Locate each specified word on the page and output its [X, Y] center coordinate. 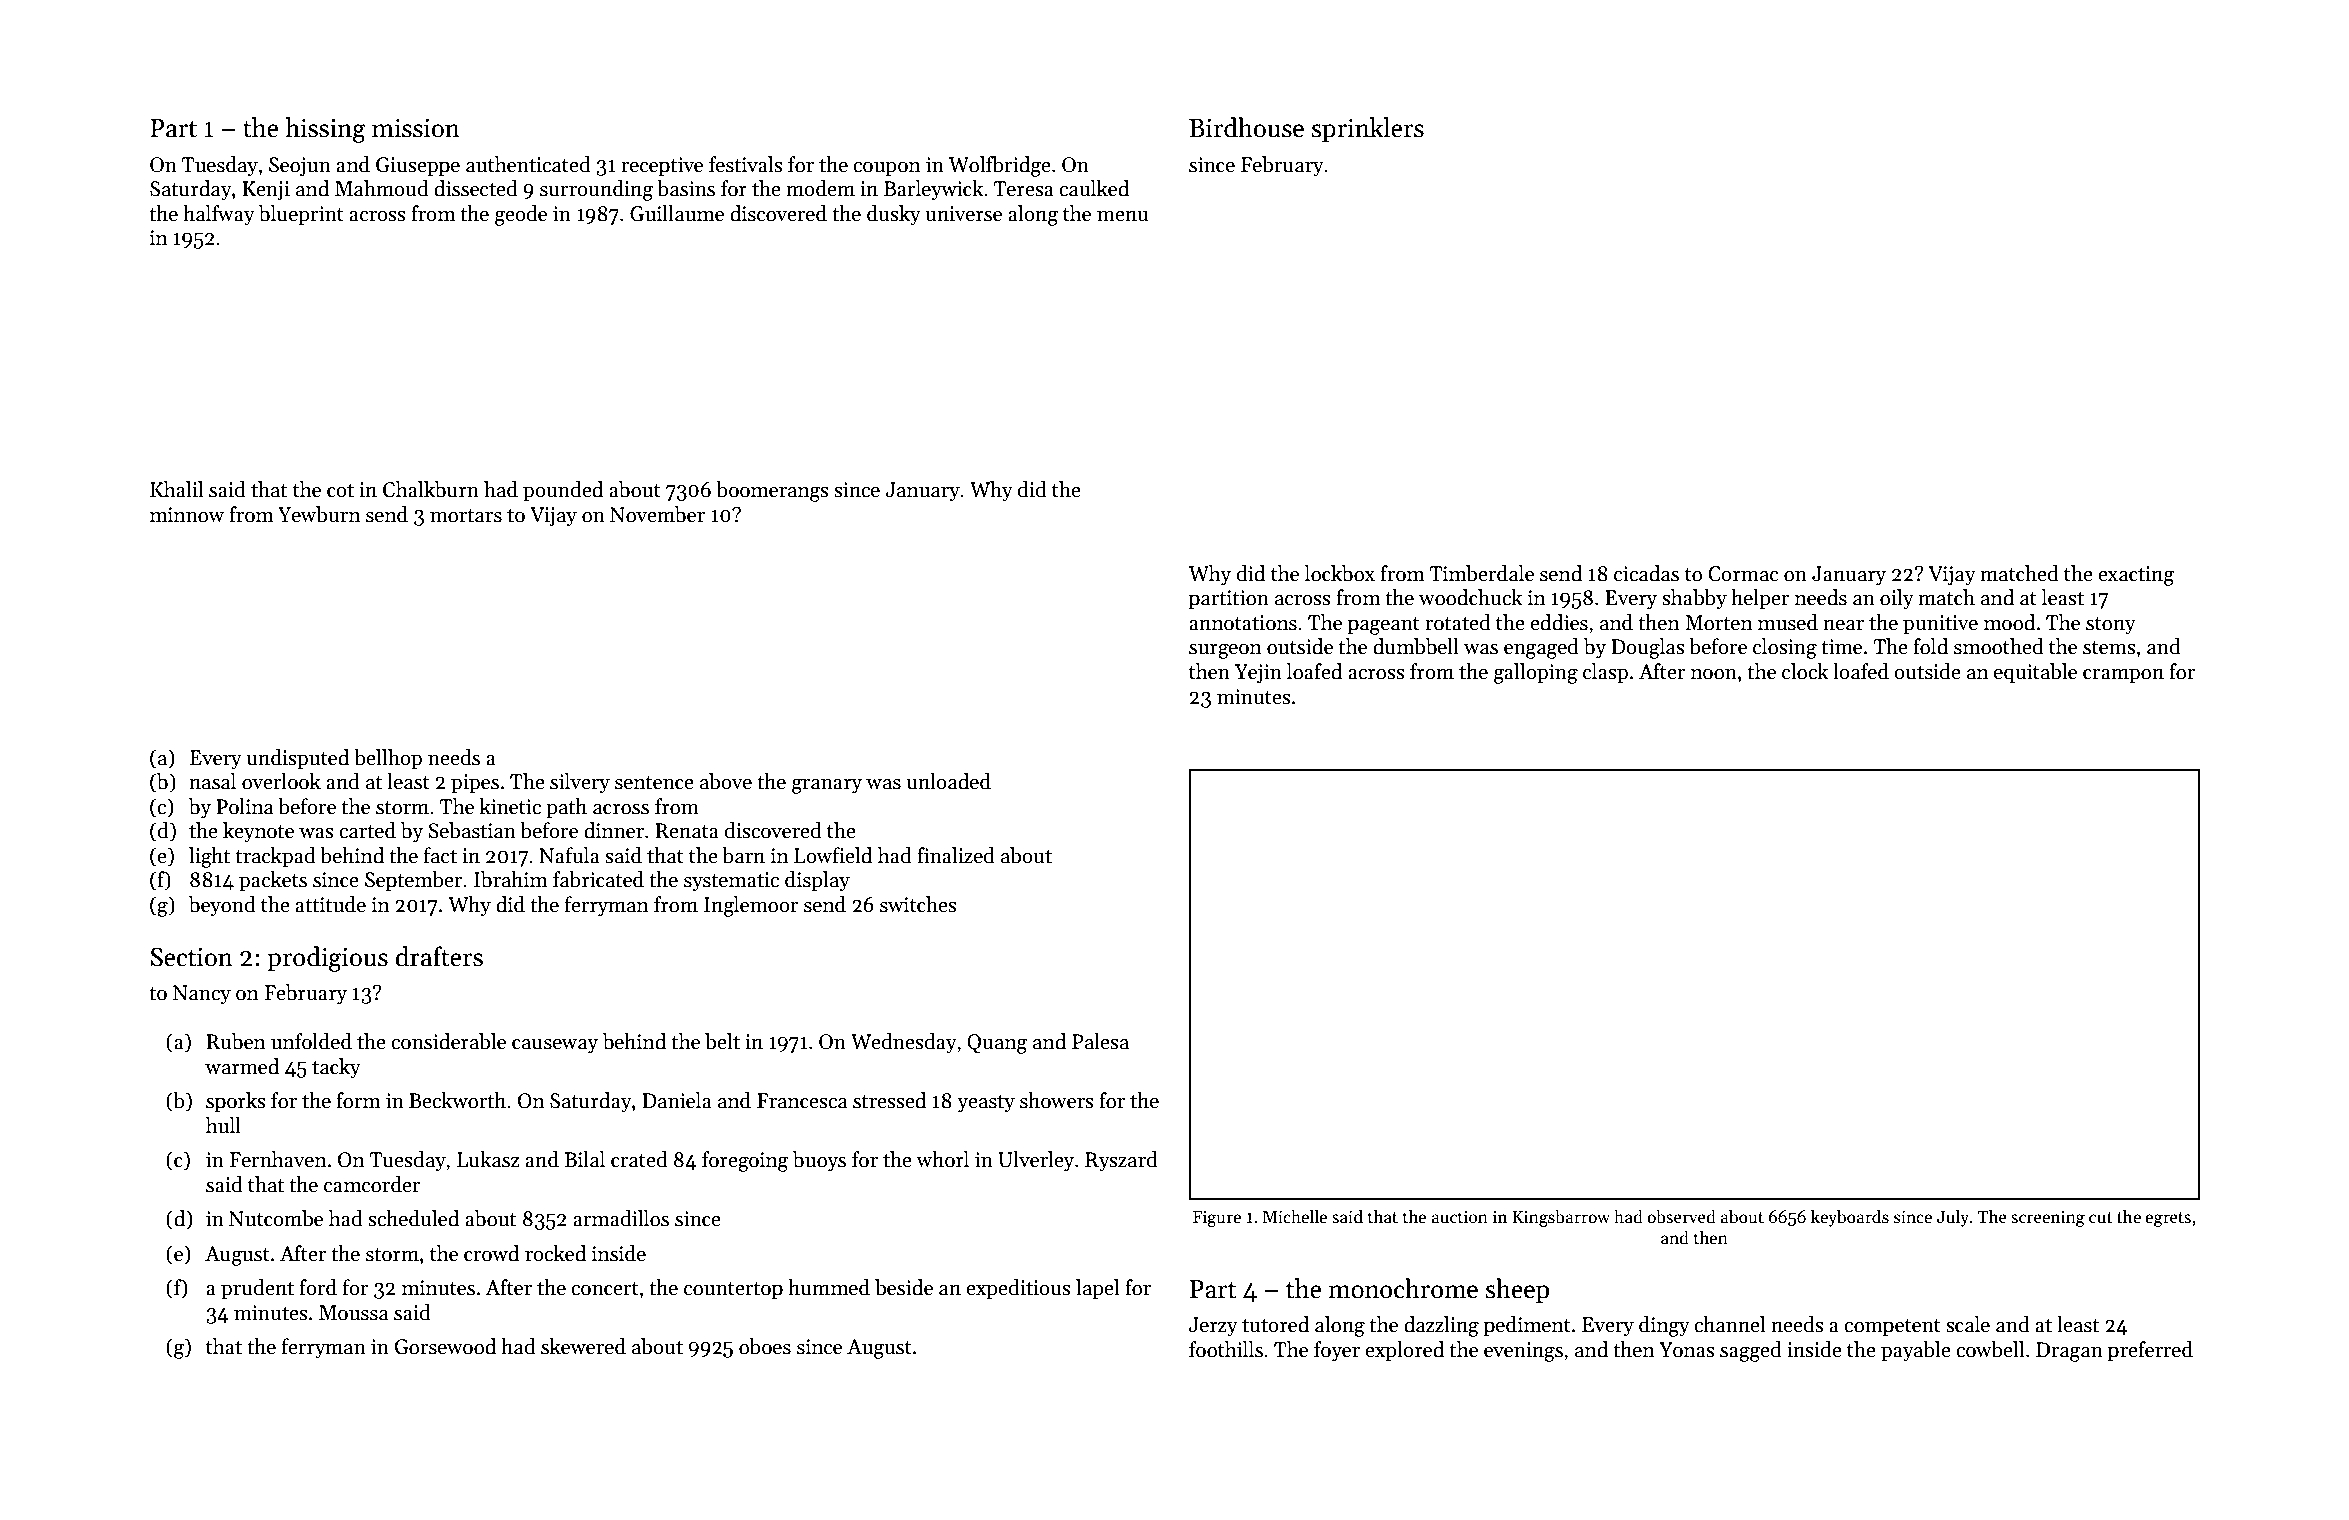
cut [2101, 1217]
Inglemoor [751, 906]
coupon [886, 169]
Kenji [266, 191]
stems [2109, 648]
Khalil [177, 489]
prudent [257, 1289]
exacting [2136, 576]
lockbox [1339, 573]
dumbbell [1416, 646]
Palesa [1100, 1041]
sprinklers [1368, 129]
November [657, 514]
